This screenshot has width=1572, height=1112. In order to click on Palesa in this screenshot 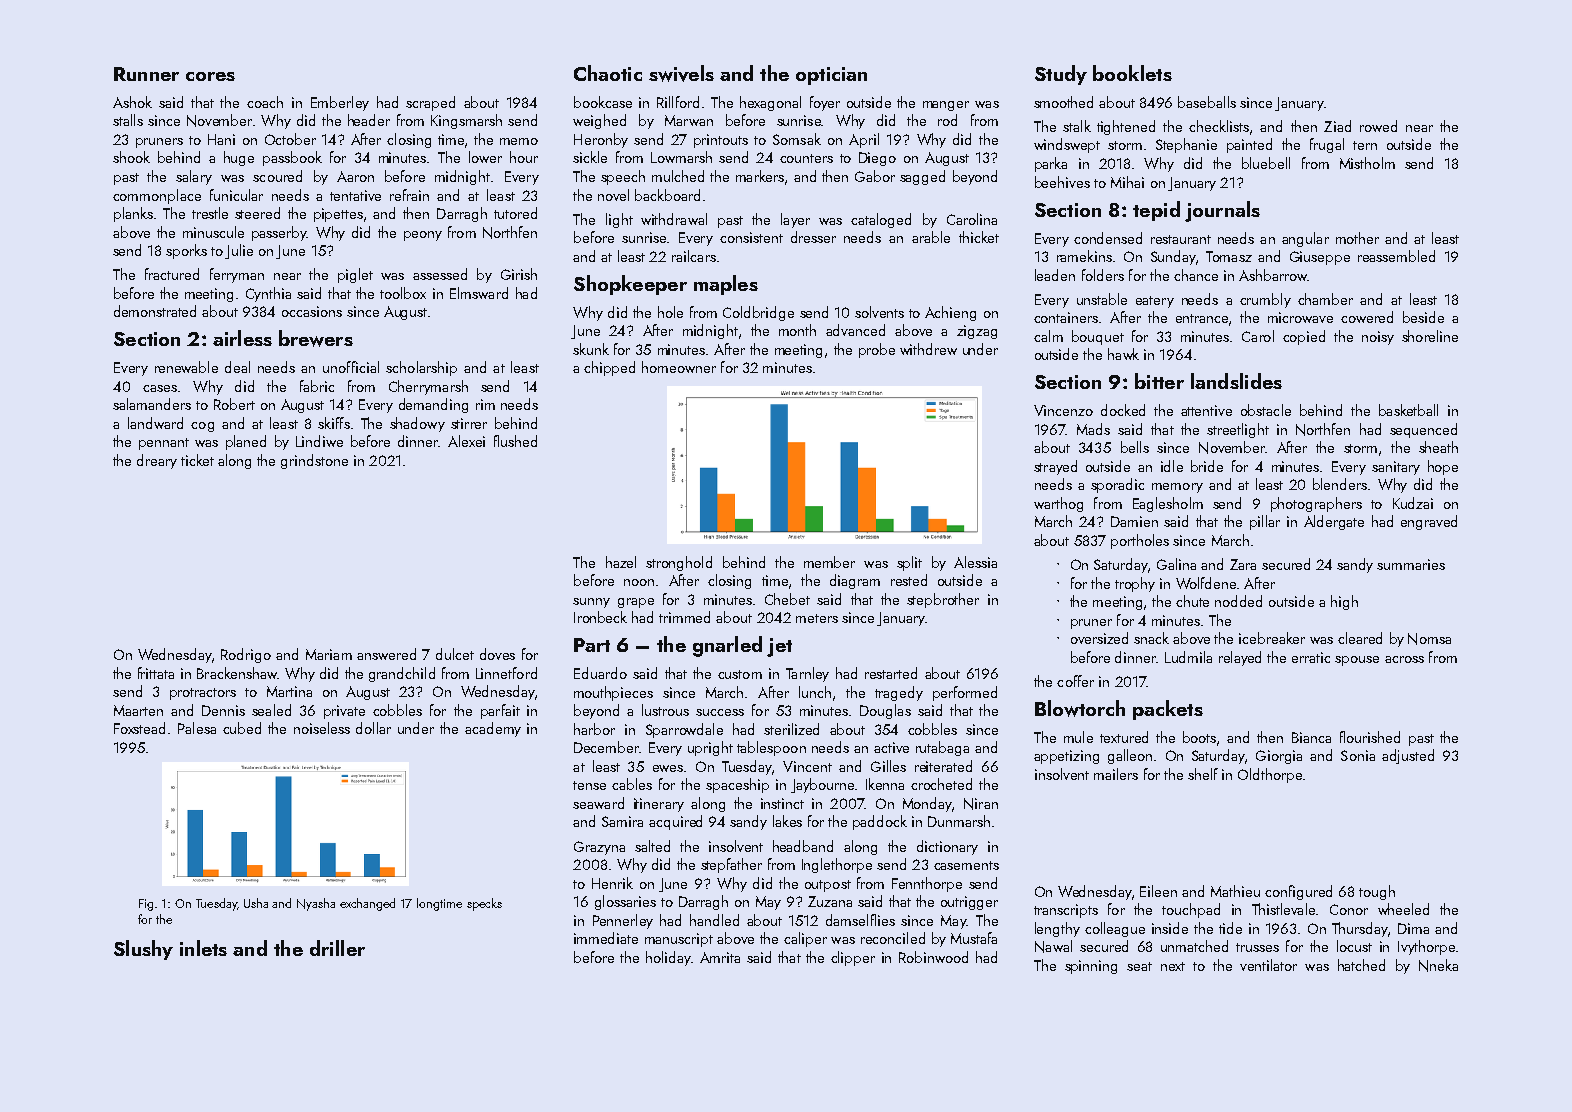, I will do `click(197, 728)`.
